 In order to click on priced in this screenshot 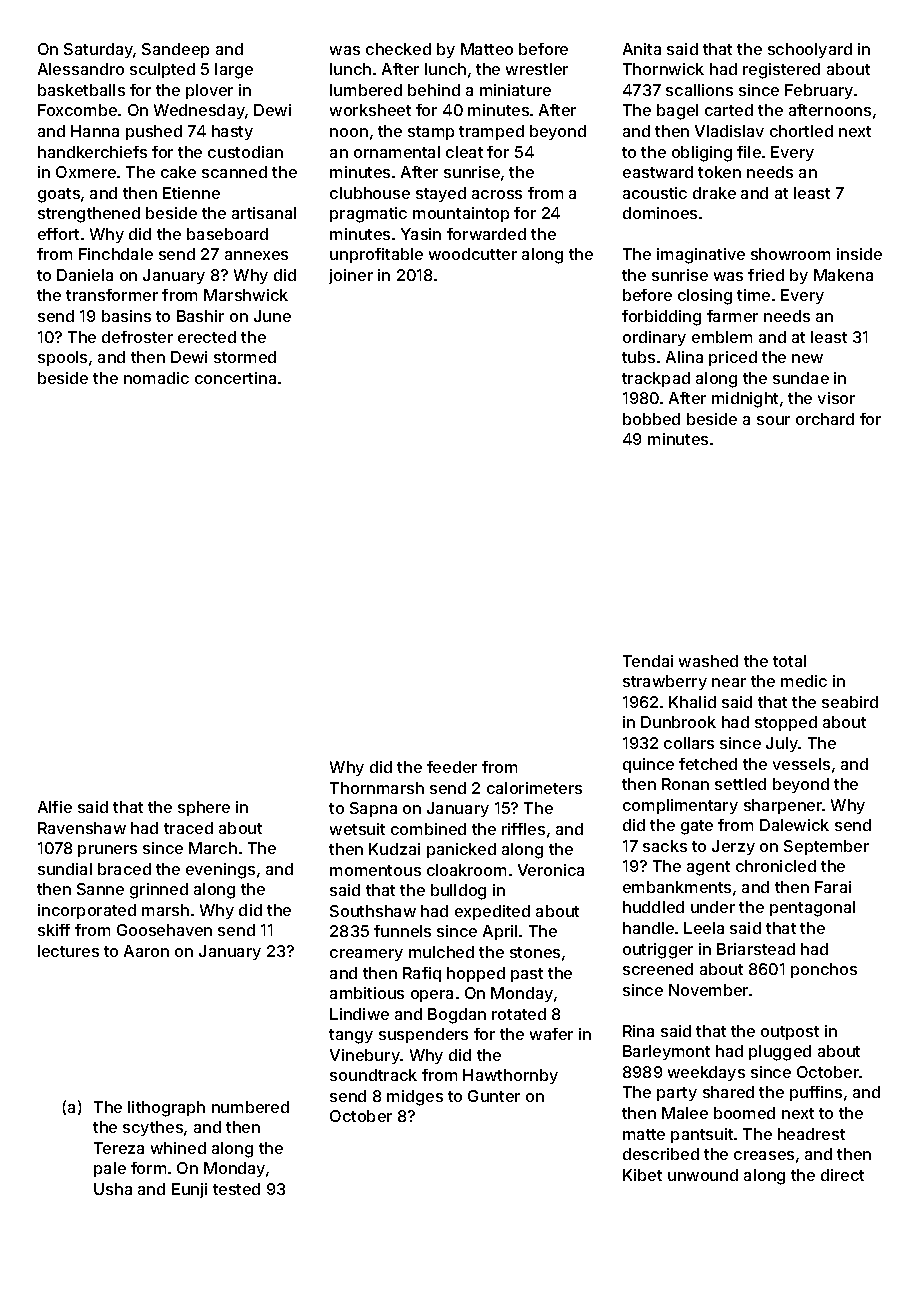, I will do `click(733, 358)`.
